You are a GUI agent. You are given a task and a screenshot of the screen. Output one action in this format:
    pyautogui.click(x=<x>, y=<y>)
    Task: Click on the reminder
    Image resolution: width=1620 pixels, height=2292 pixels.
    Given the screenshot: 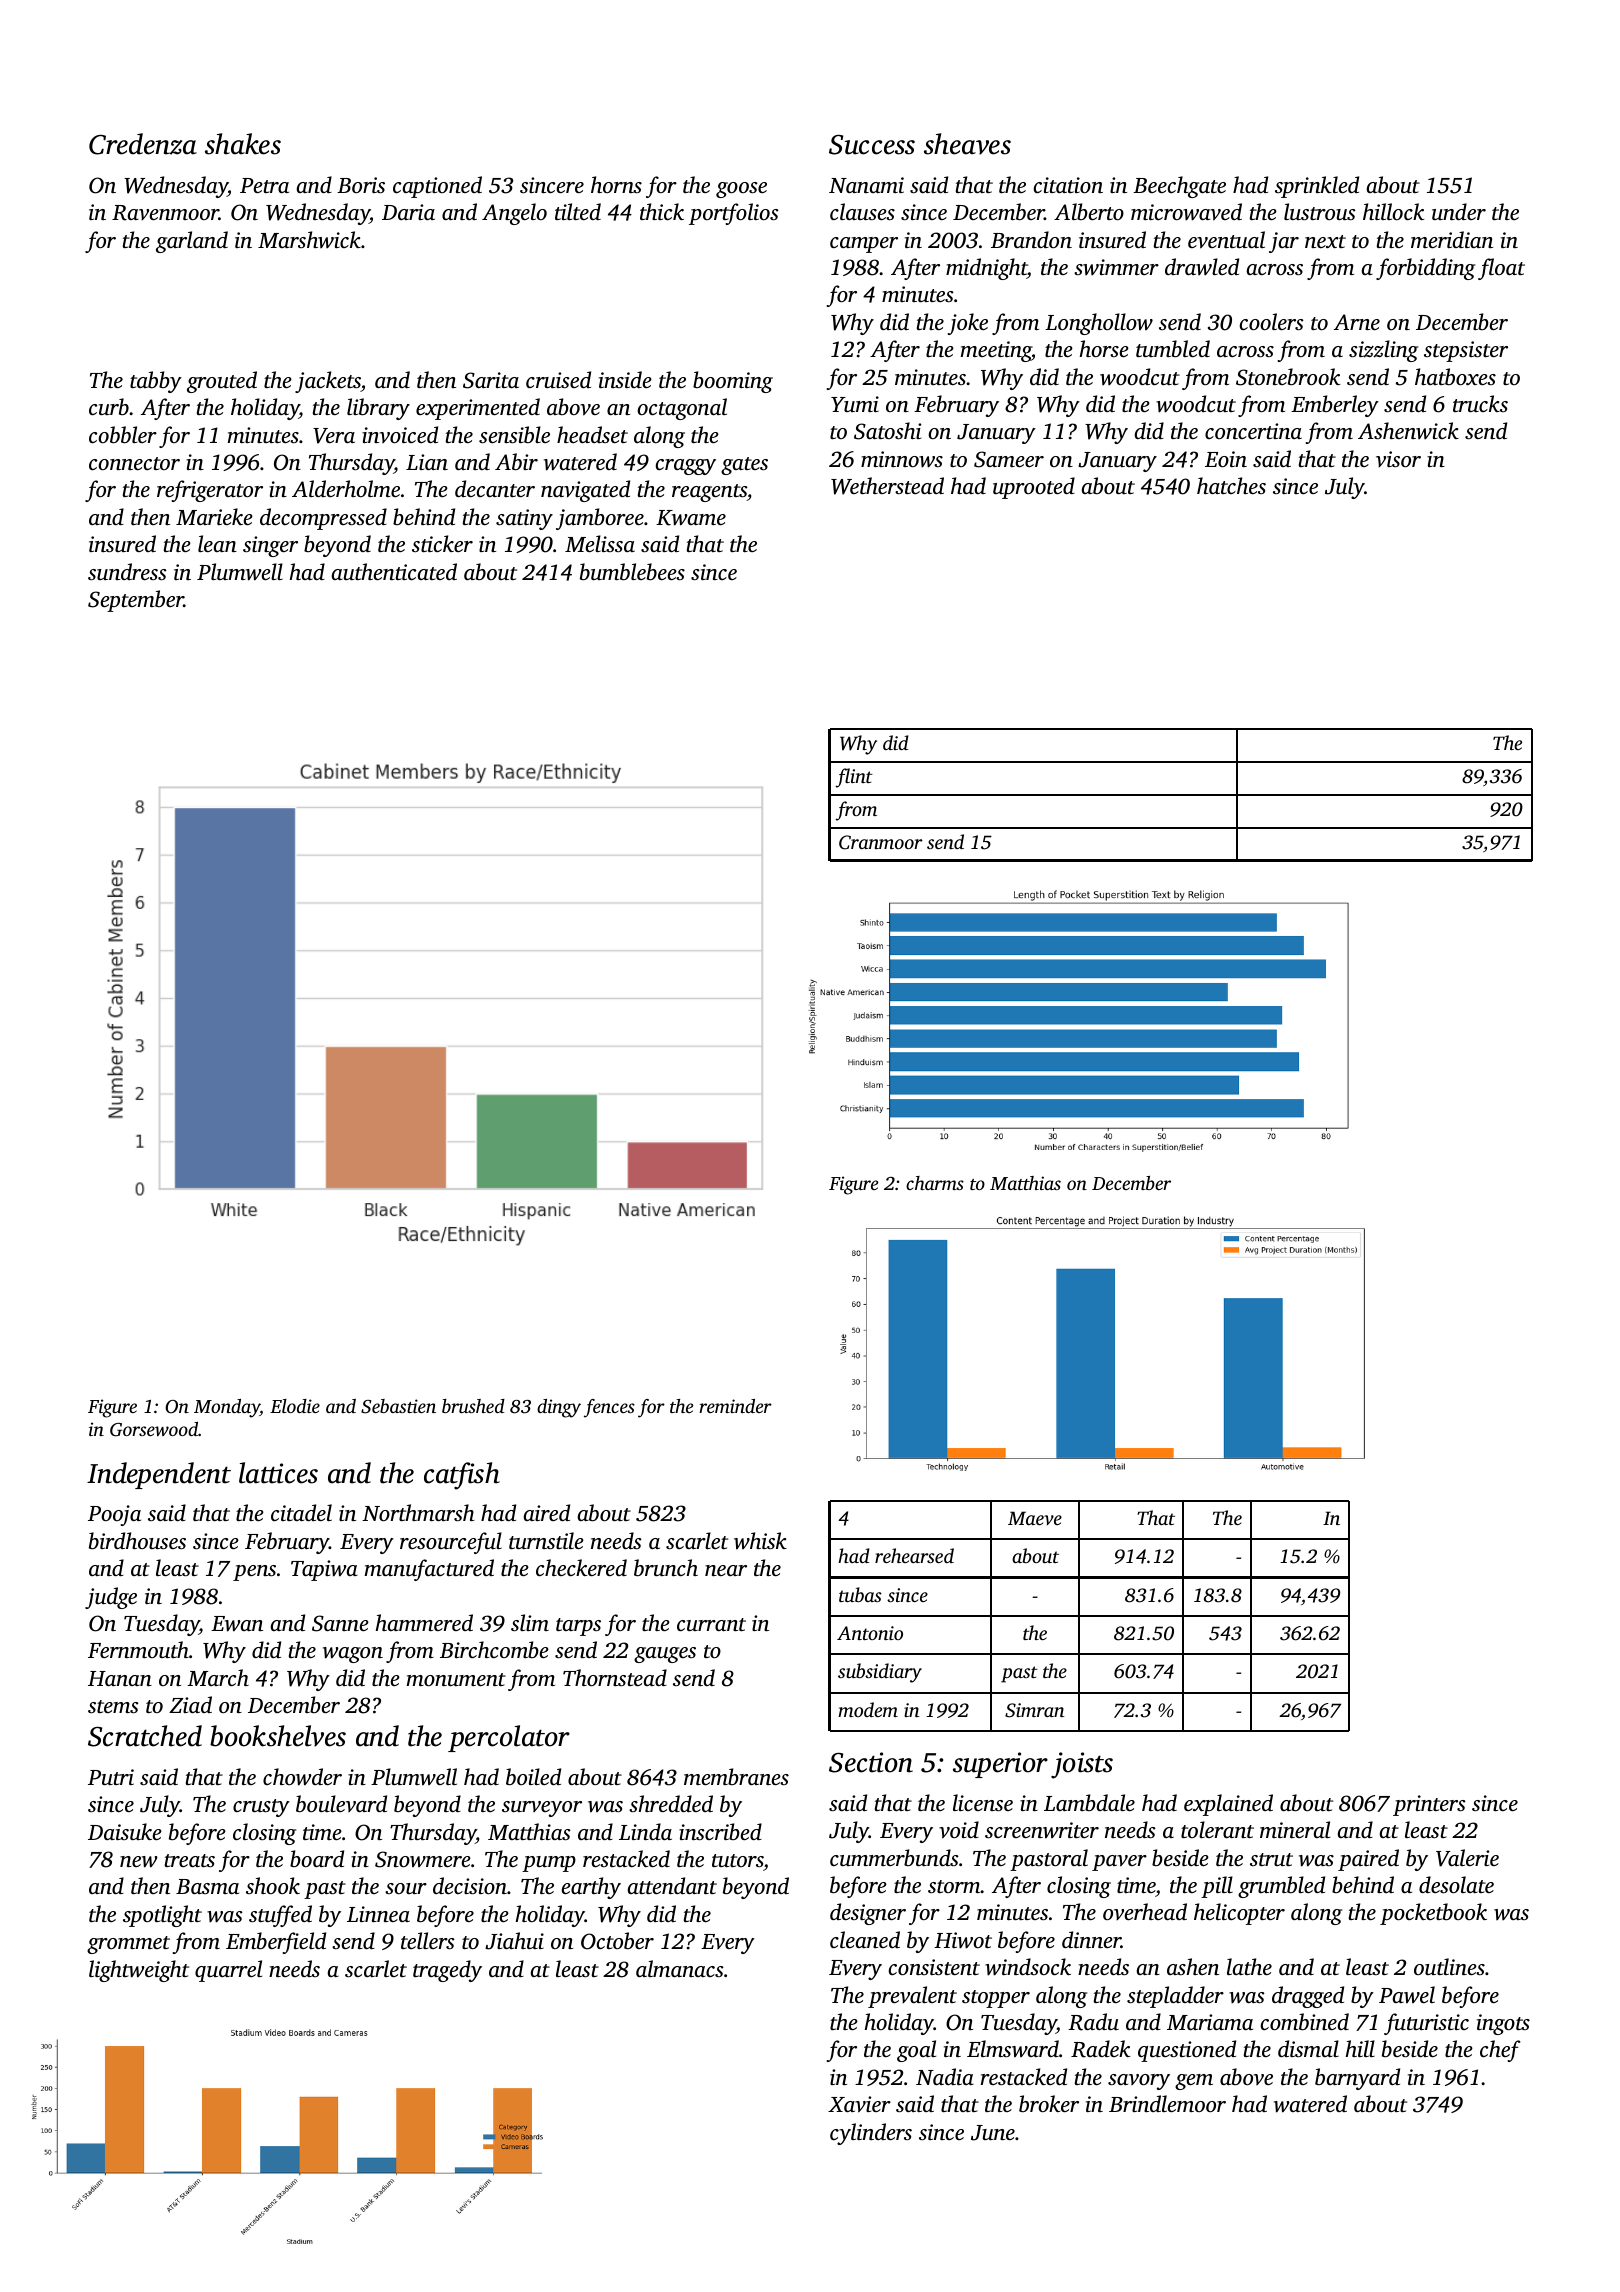 What is the action you would take?
    pyautogui.click(x=735, y=1406)
